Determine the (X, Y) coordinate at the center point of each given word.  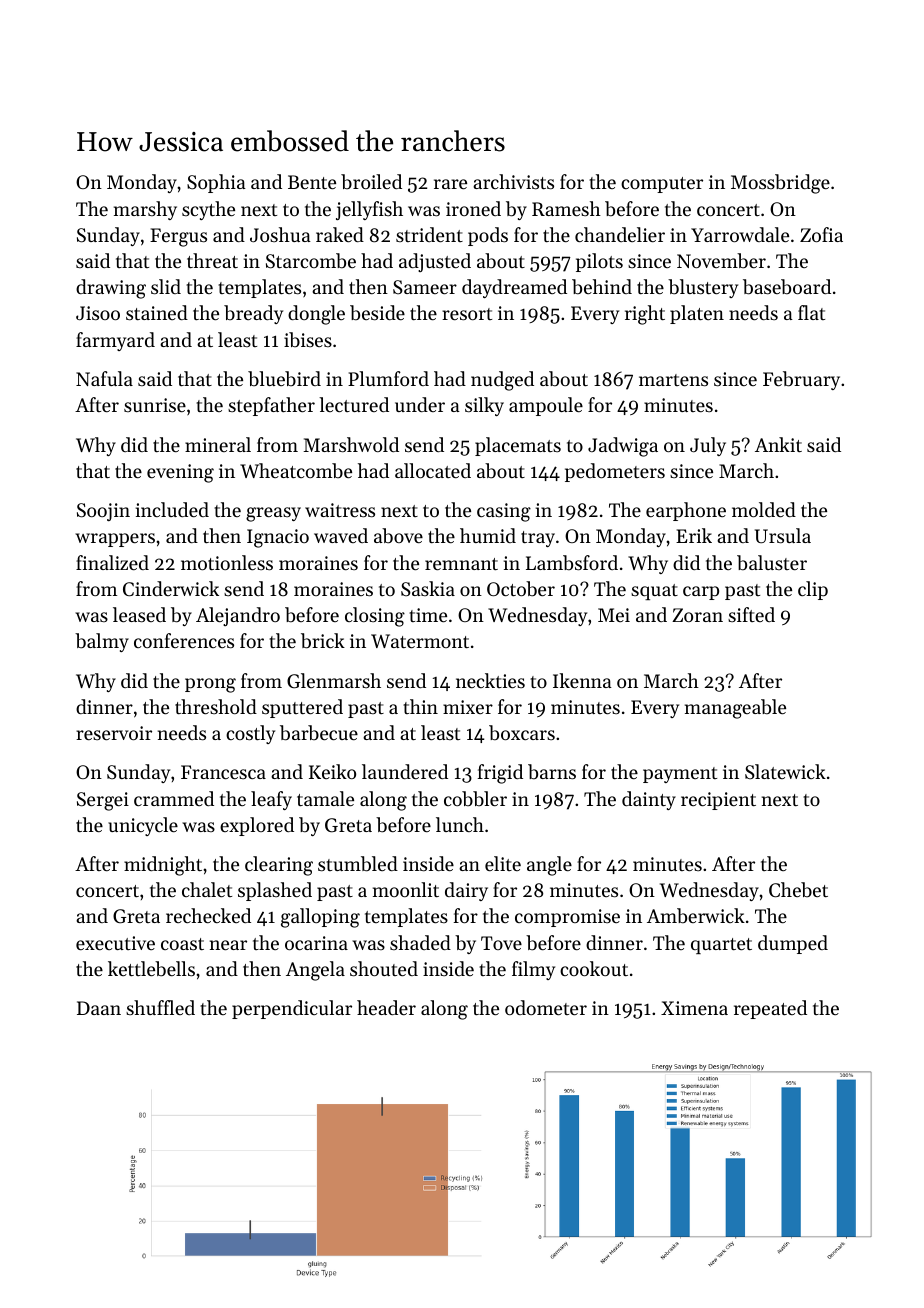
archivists (513, 181)
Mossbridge (780, 184)
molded (764, 509)
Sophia (216, 183)
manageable (735, 709)
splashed (275, 891)
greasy (273, 514)
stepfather (271, 406)
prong (210, 685)
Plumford (388, 378)
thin (420, 706)
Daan (99, 1008)
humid (488, 535)
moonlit (406, 889)
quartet (721, 946)
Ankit (778, 444)
